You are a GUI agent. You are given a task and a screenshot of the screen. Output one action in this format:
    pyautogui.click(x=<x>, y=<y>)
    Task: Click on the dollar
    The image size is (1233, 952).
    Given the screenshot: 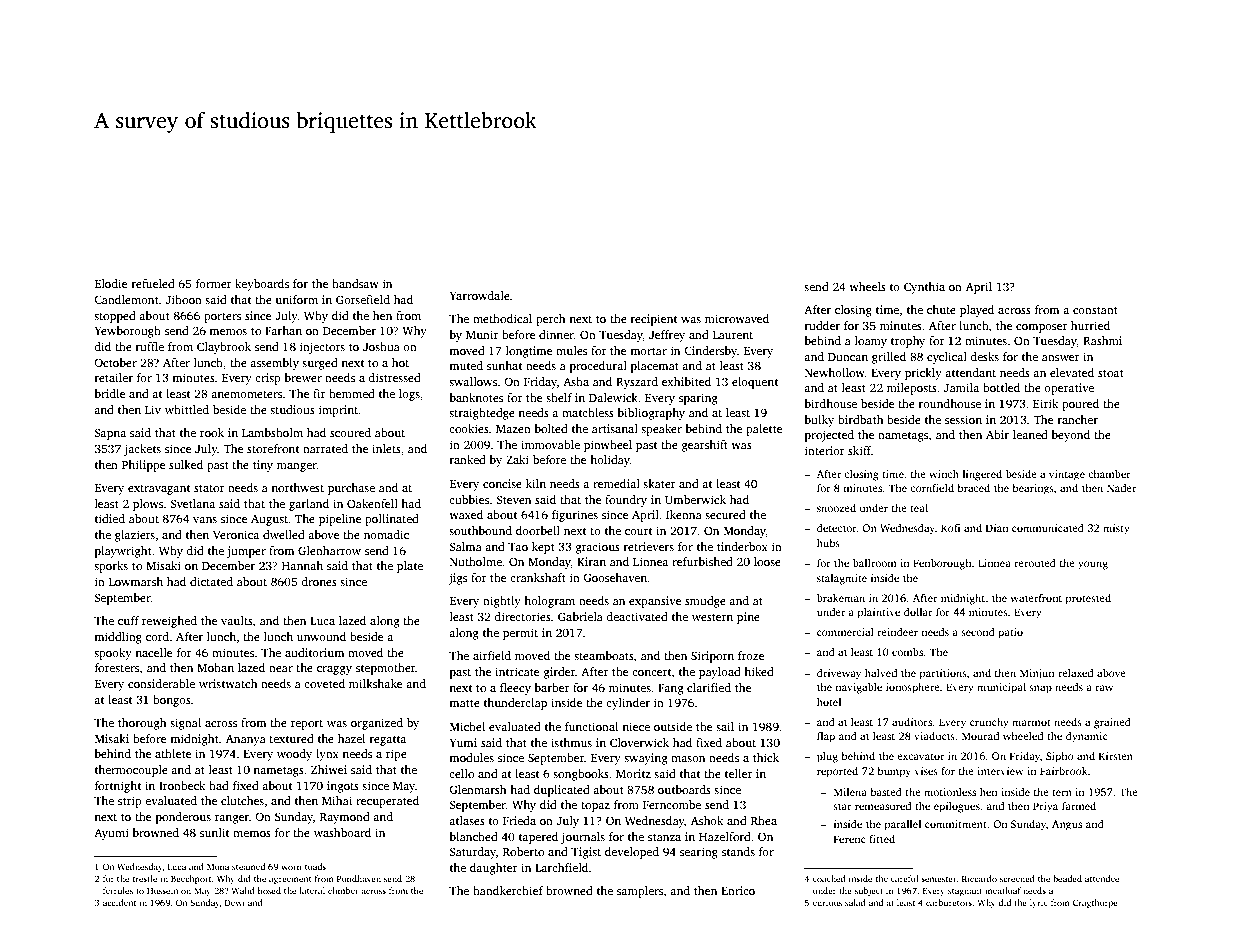 What is the action you would take?
    pyautogui.click(x=918, y=612)
